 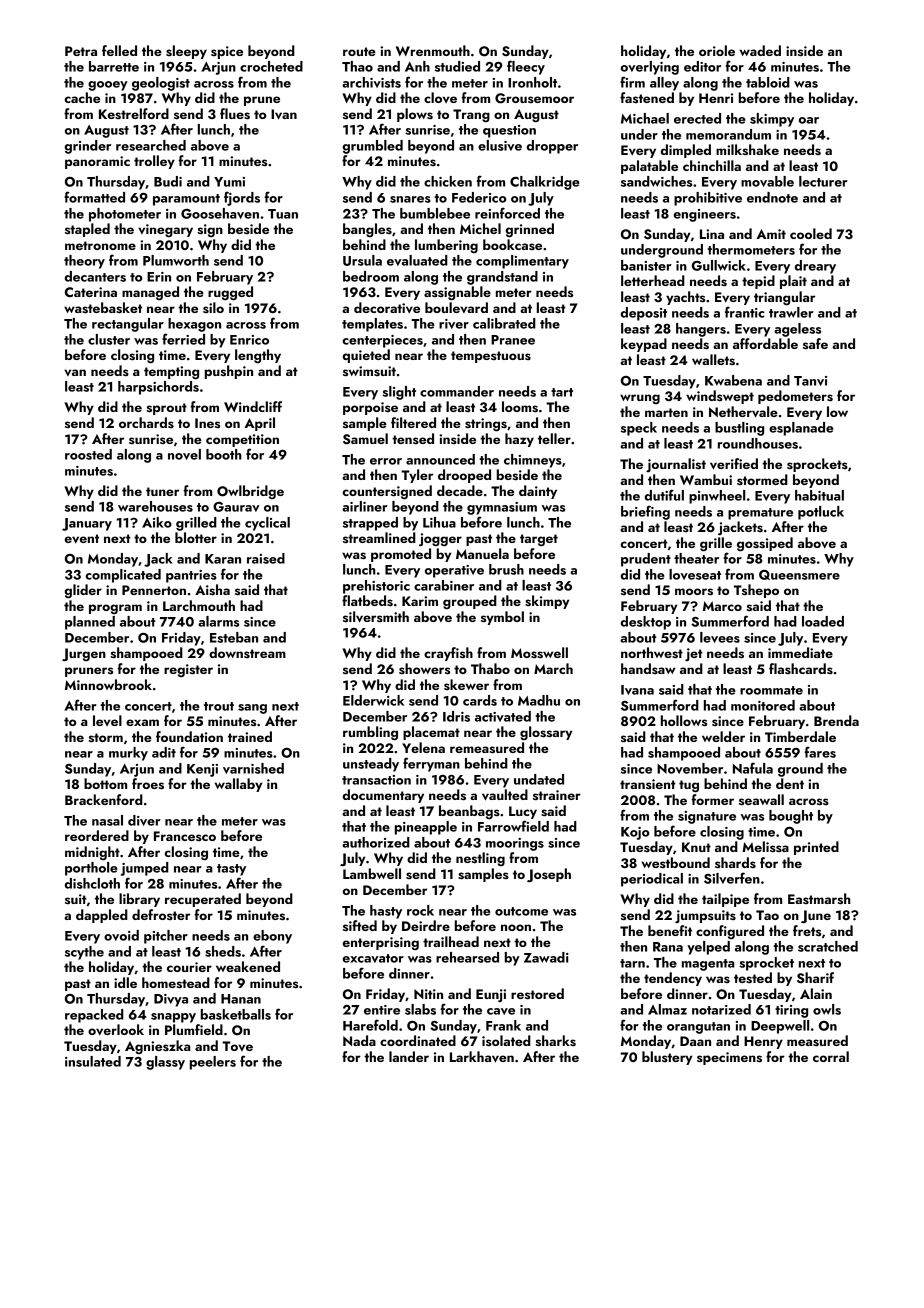 What do you see at coordinates (696, 558) in the screenshot?
I see `theater` at bounding box center [696, 558].
